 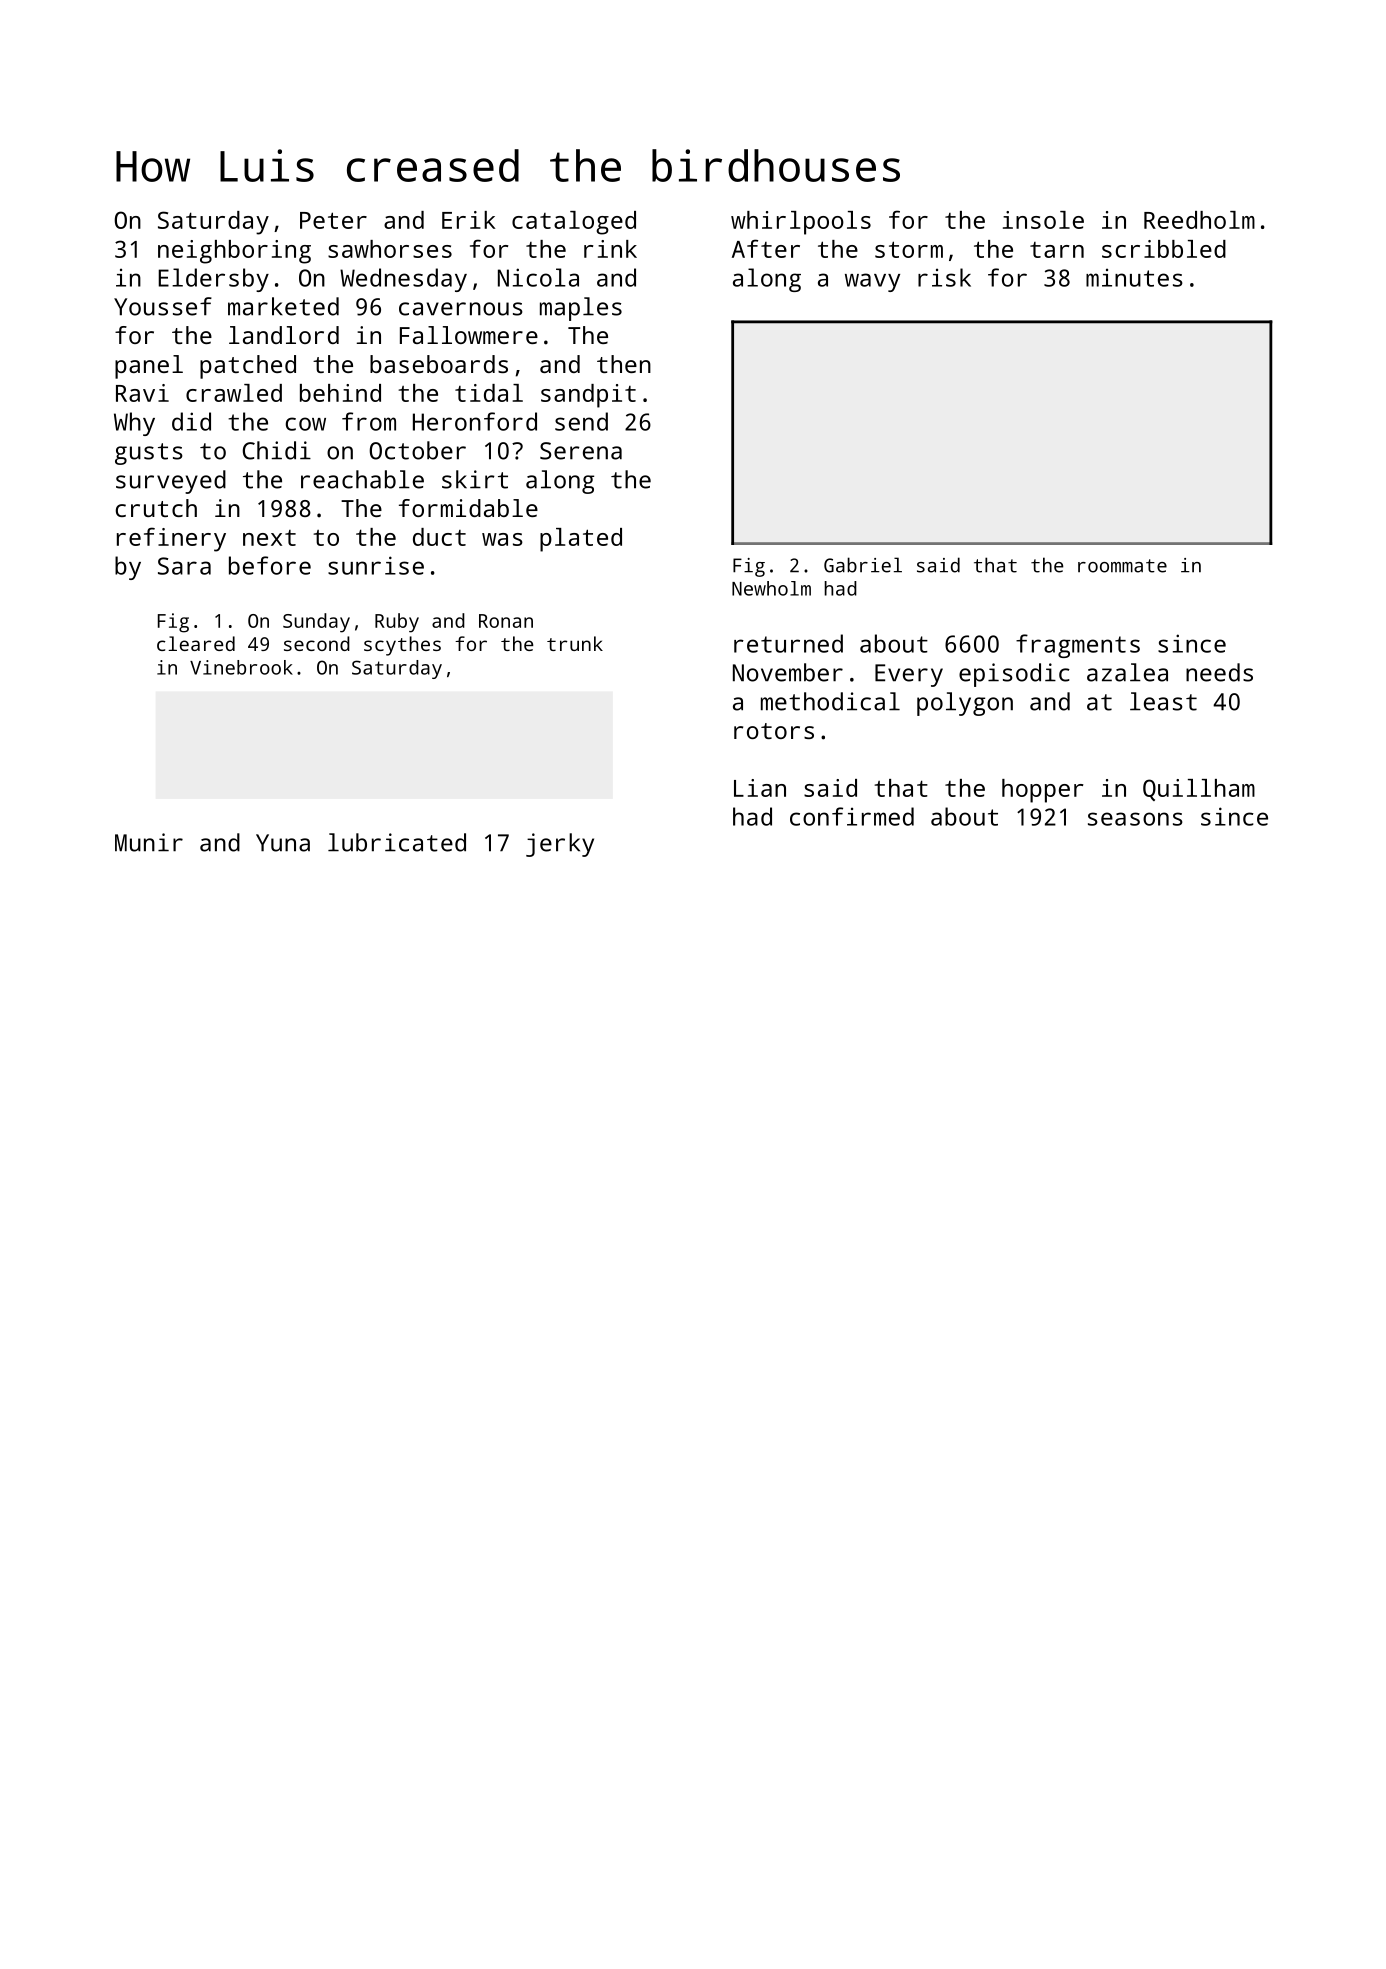 I want to click on needs, so click(x=1219, y=672).
